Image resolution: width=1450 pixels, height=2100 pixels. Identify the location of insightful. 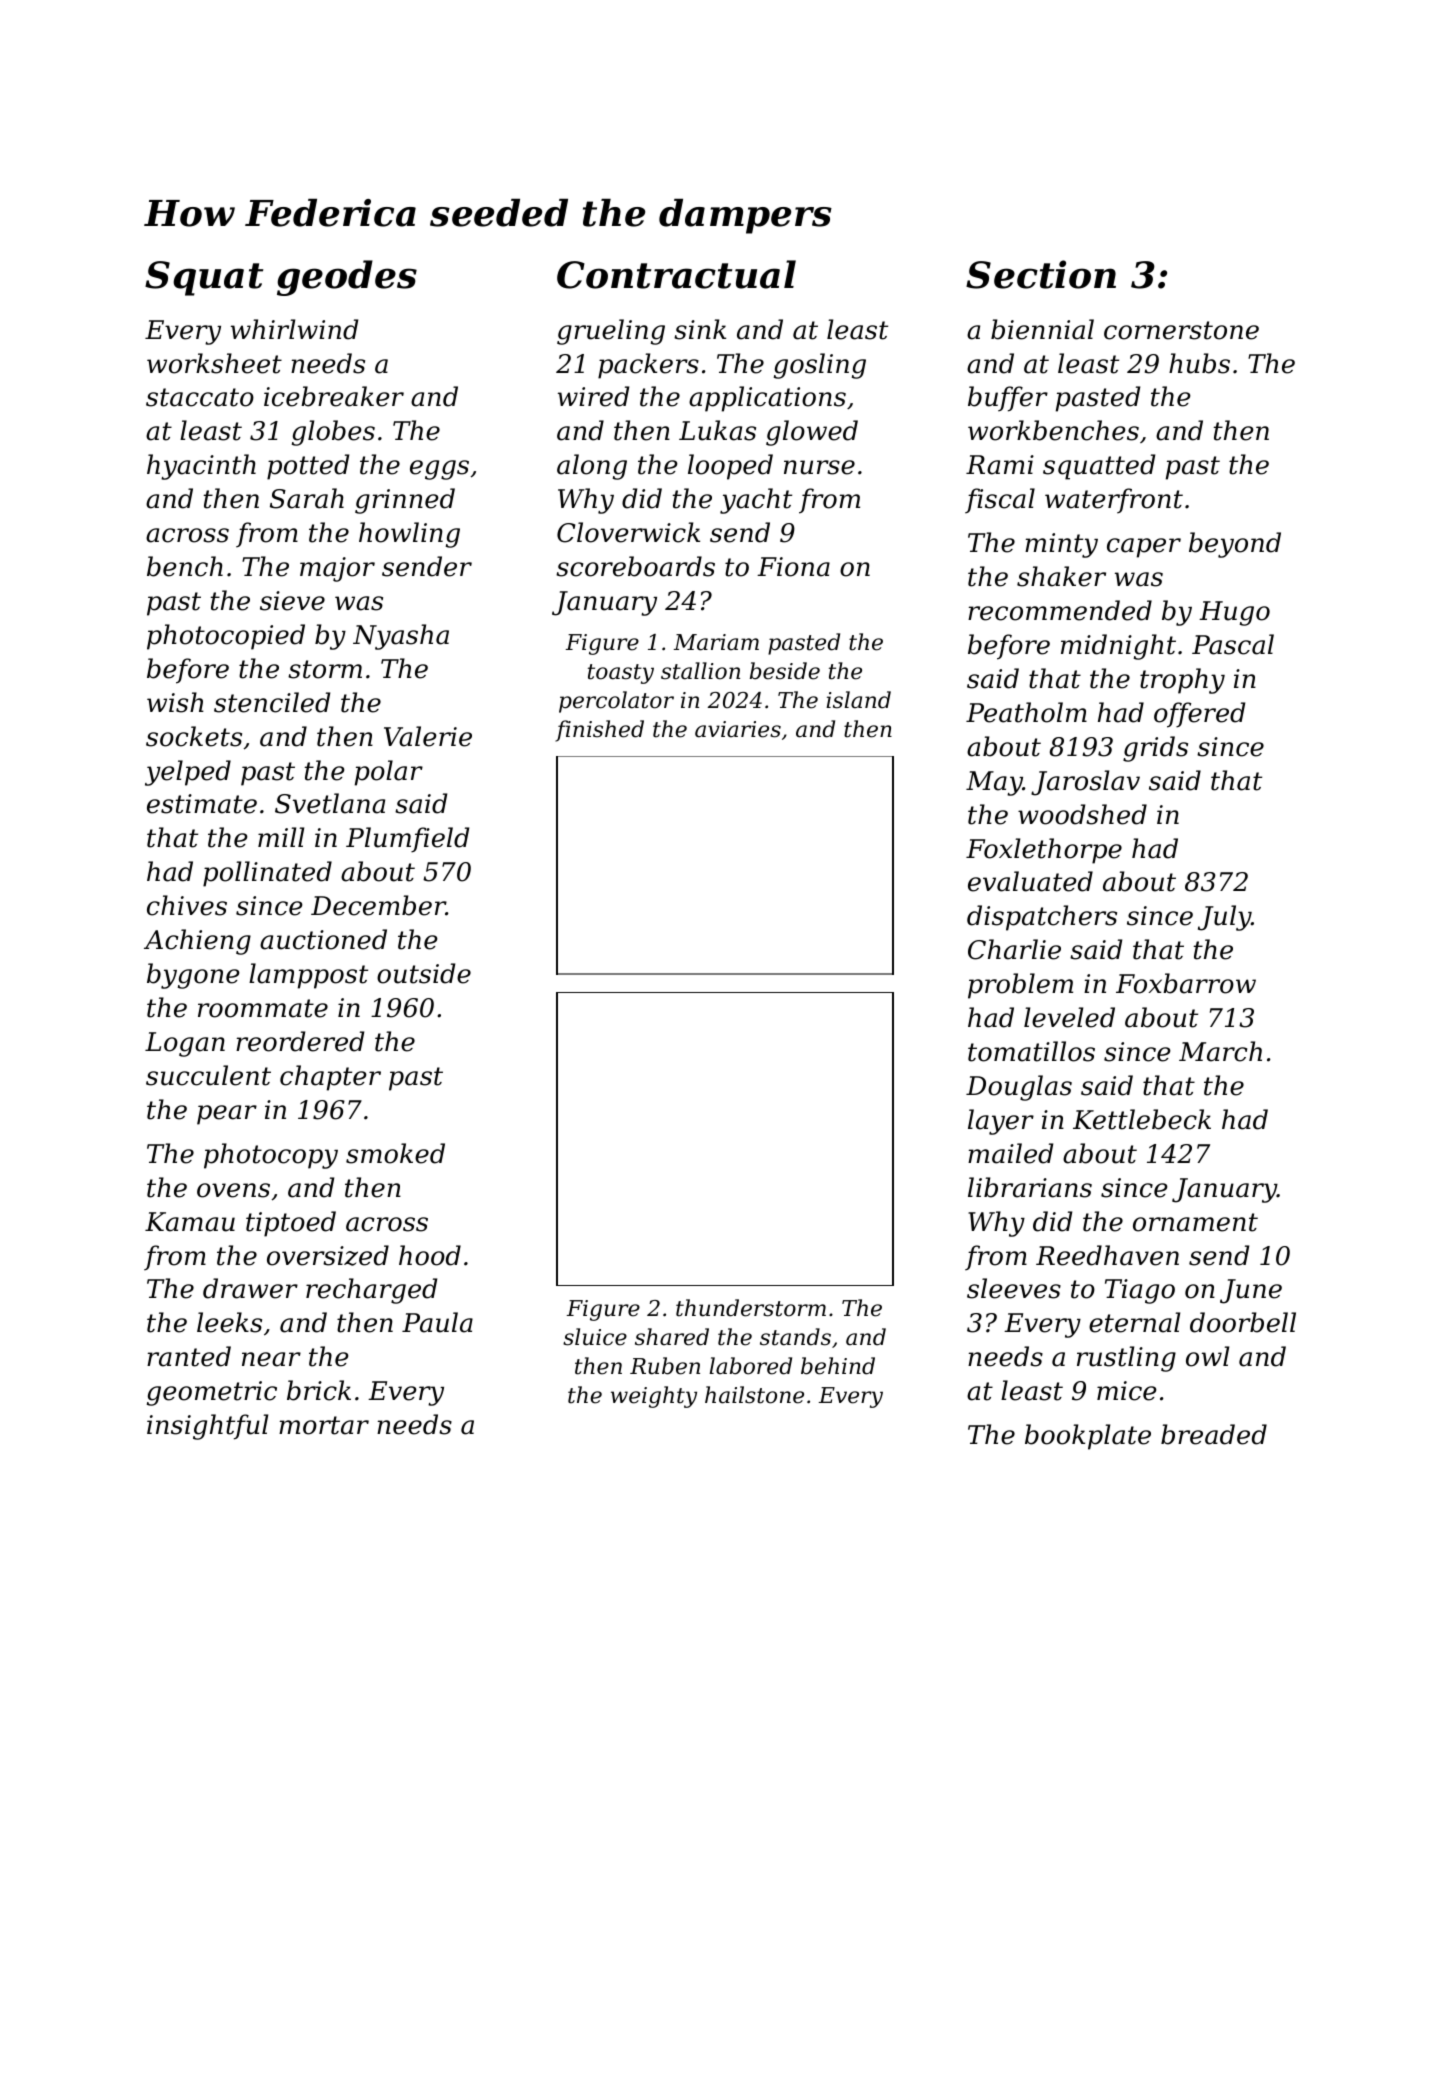
(207, 1427).
